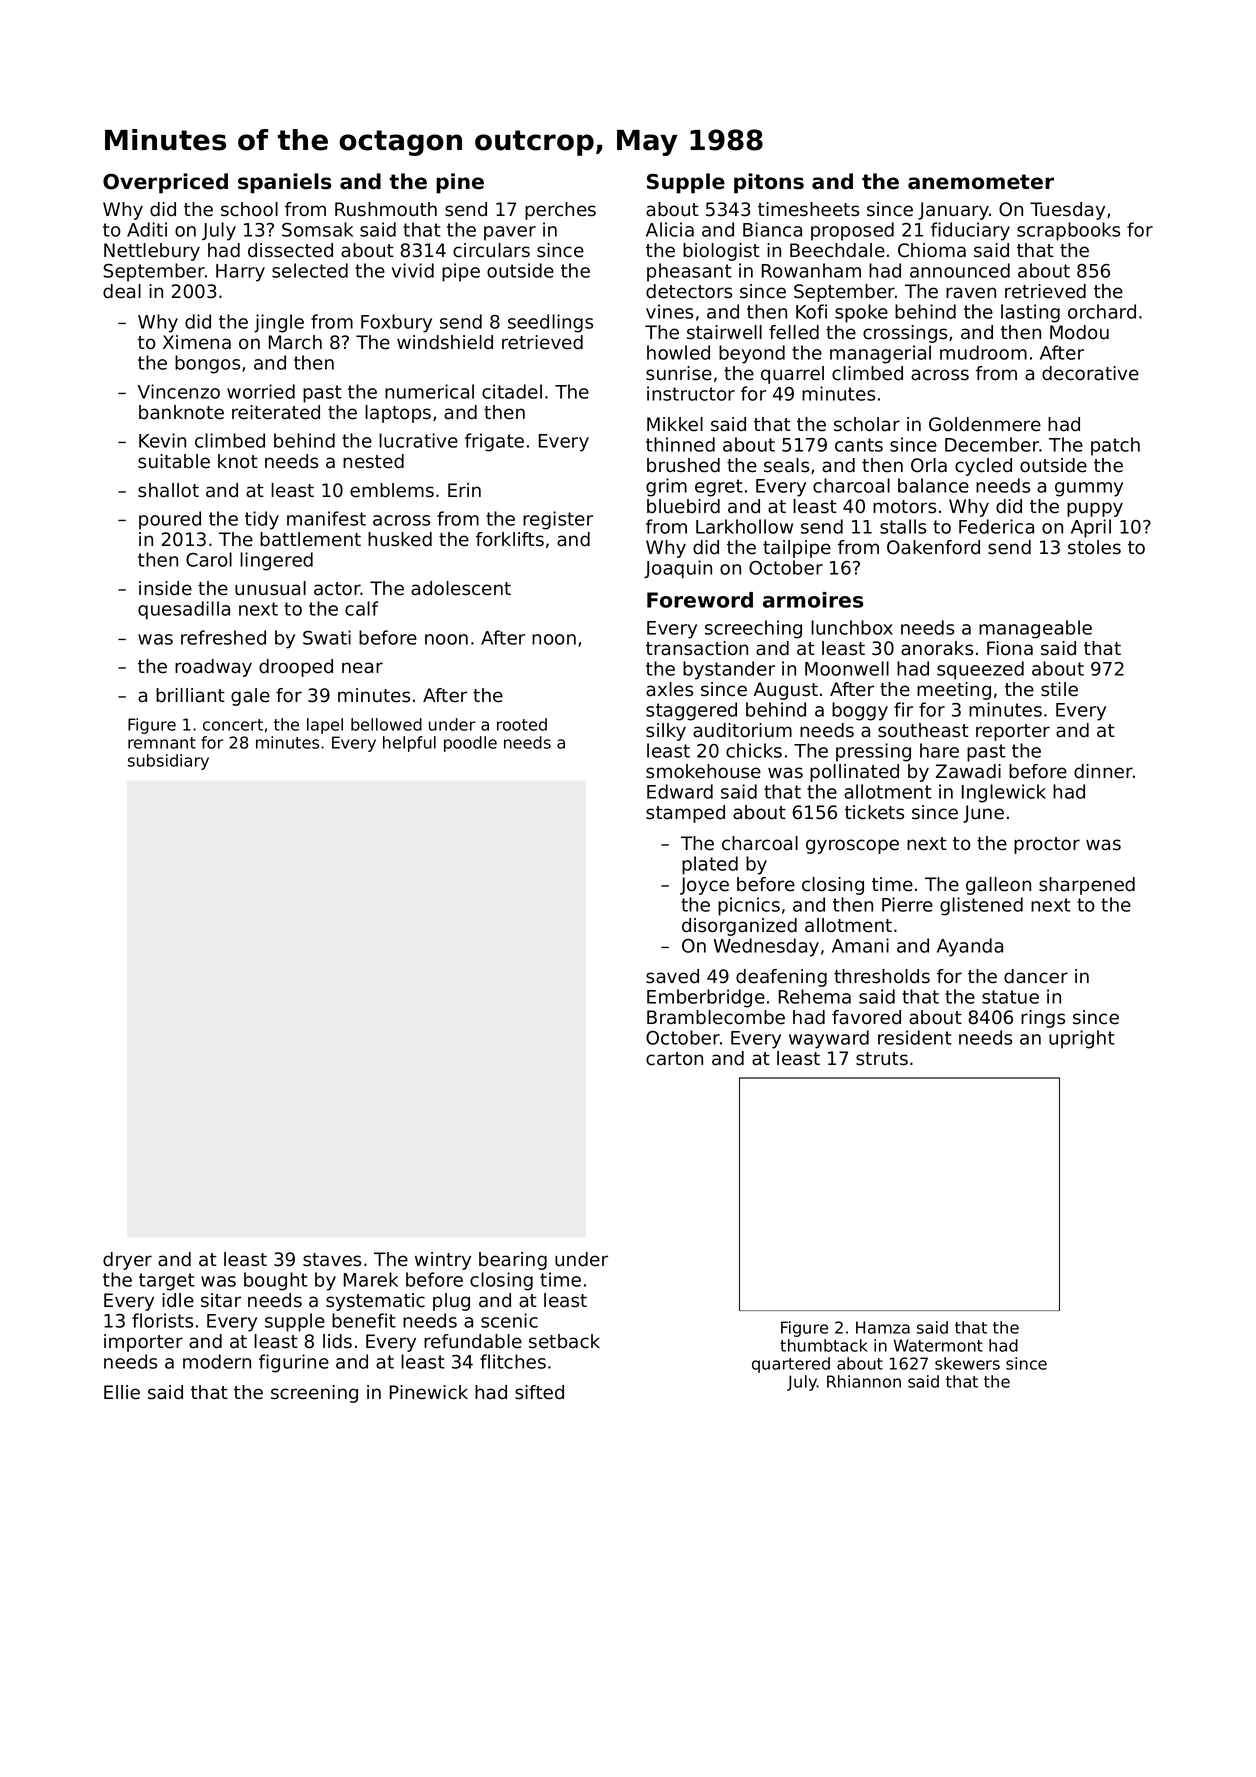  What do you see at coordinates (1094, 547) in the screenshot?
I see `stoles` at bounding box center [1094, 547].
